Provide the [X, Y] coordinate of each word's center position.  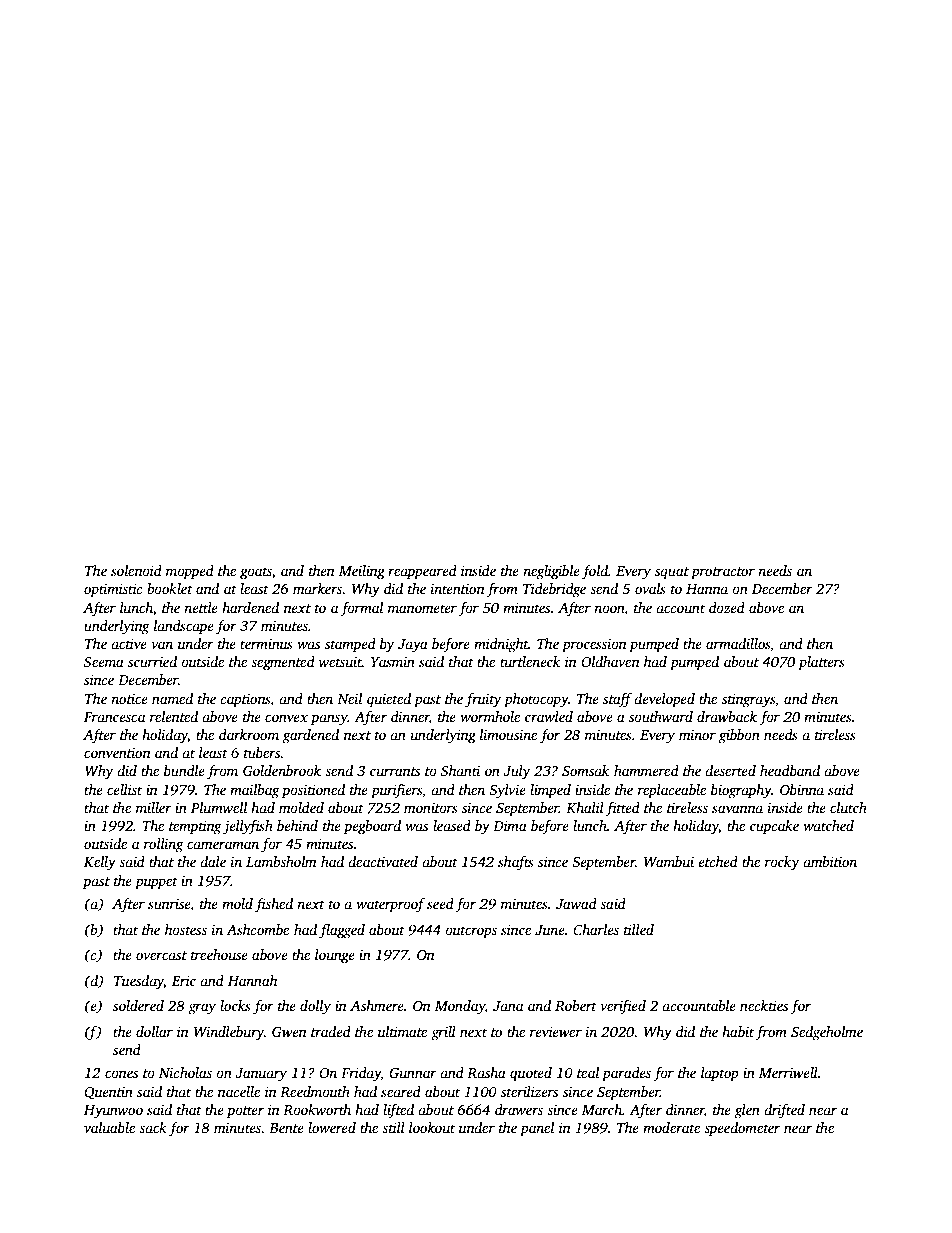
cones [121, 1074]
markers [317, 588]
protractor [723, 573]
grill [443, 1033]
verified [623, 1007]
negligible [551, 572]
